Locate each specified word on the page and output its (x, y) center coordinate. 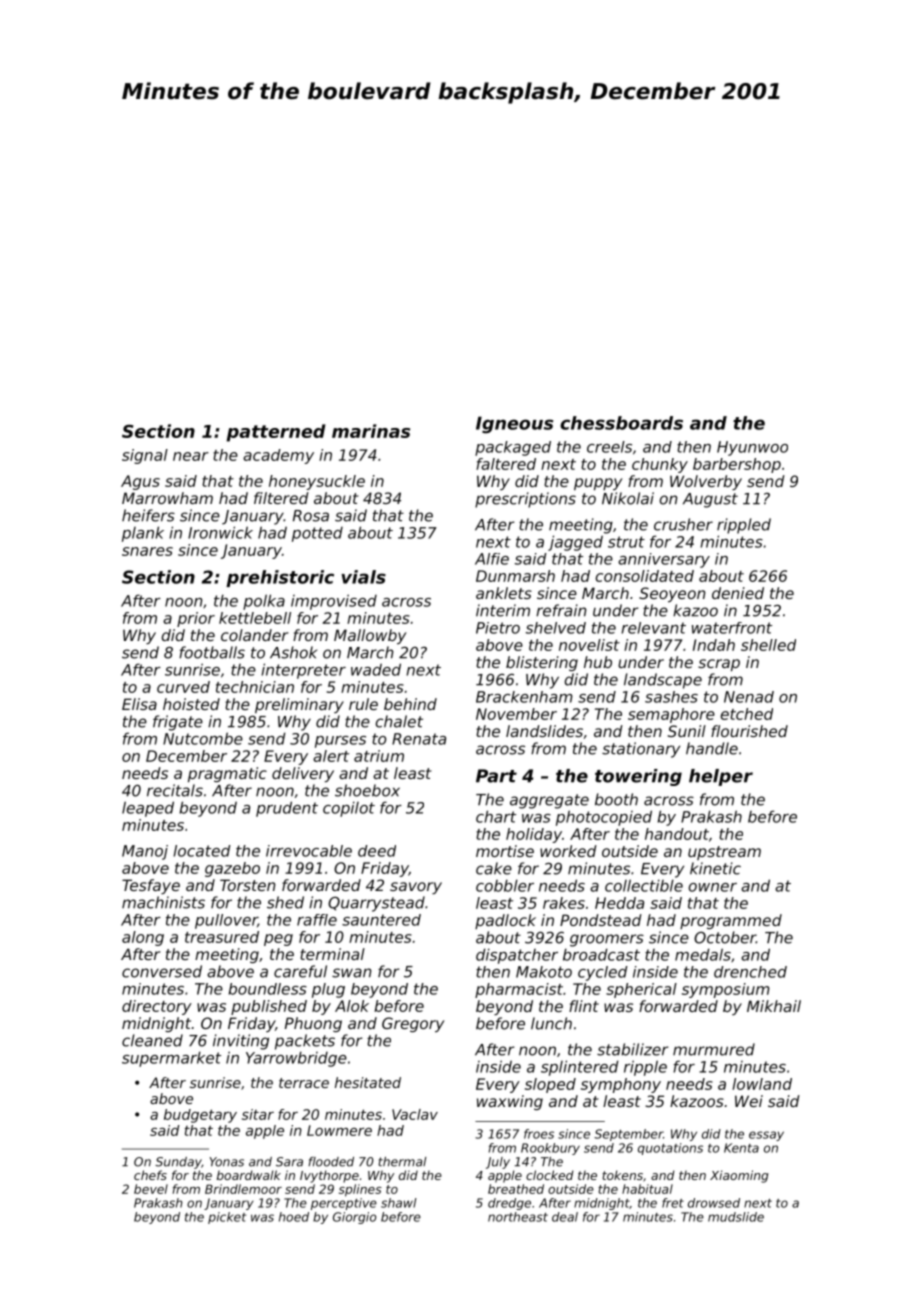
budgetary (200, 1116)
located (202, 851)
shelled (768, 645)
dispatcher (517, 956)
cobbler (505, 885)
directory (157, 1007)
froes (539, 1134)
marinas (371, 431)
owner (713, 887)
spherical (641, 990)
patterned (276, 433)
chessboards (621, 423)
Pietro (498, 628)
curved (183, 687)
